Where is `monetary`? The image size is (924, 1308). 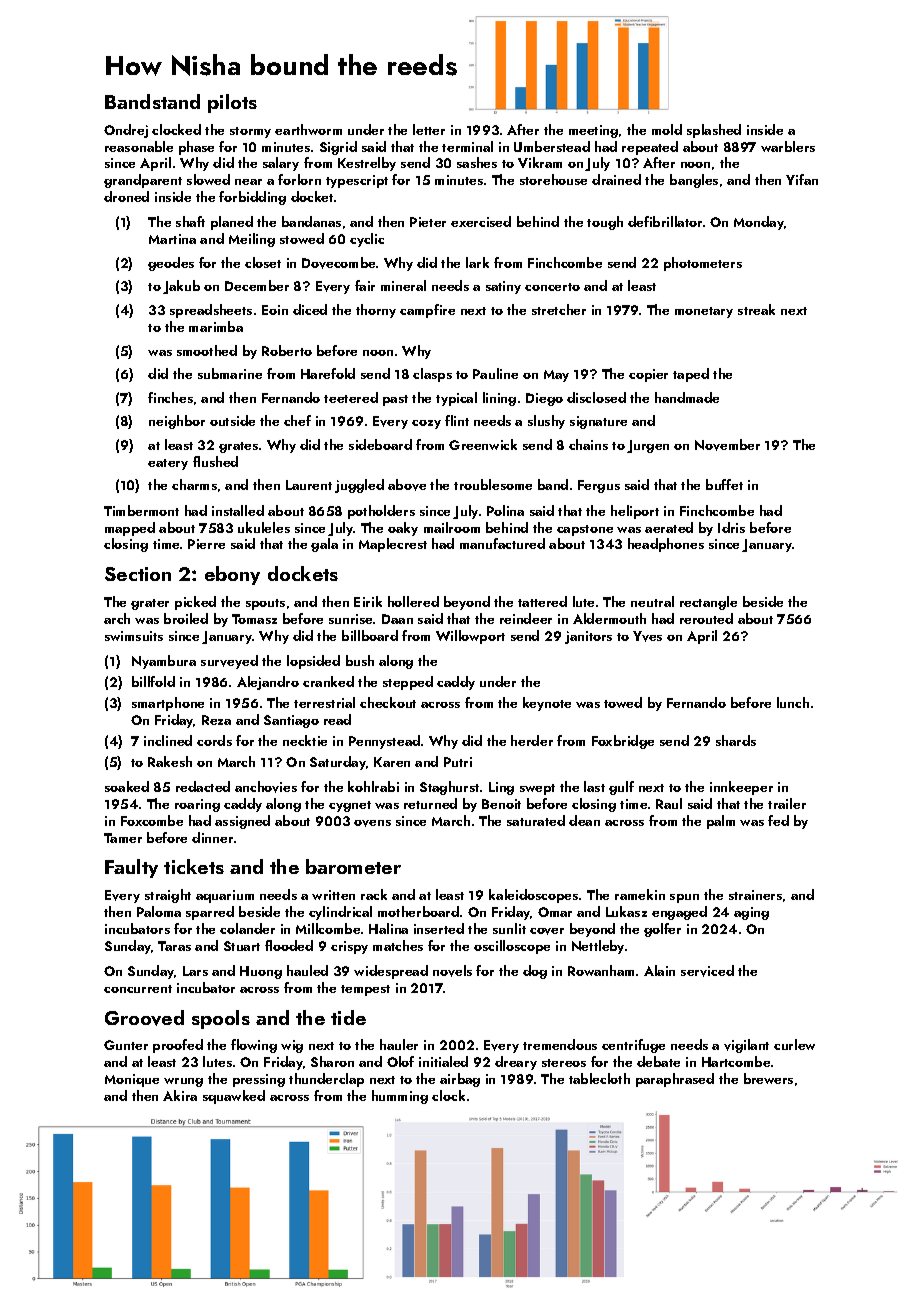 monetary is located at coordinates (704, 312).
